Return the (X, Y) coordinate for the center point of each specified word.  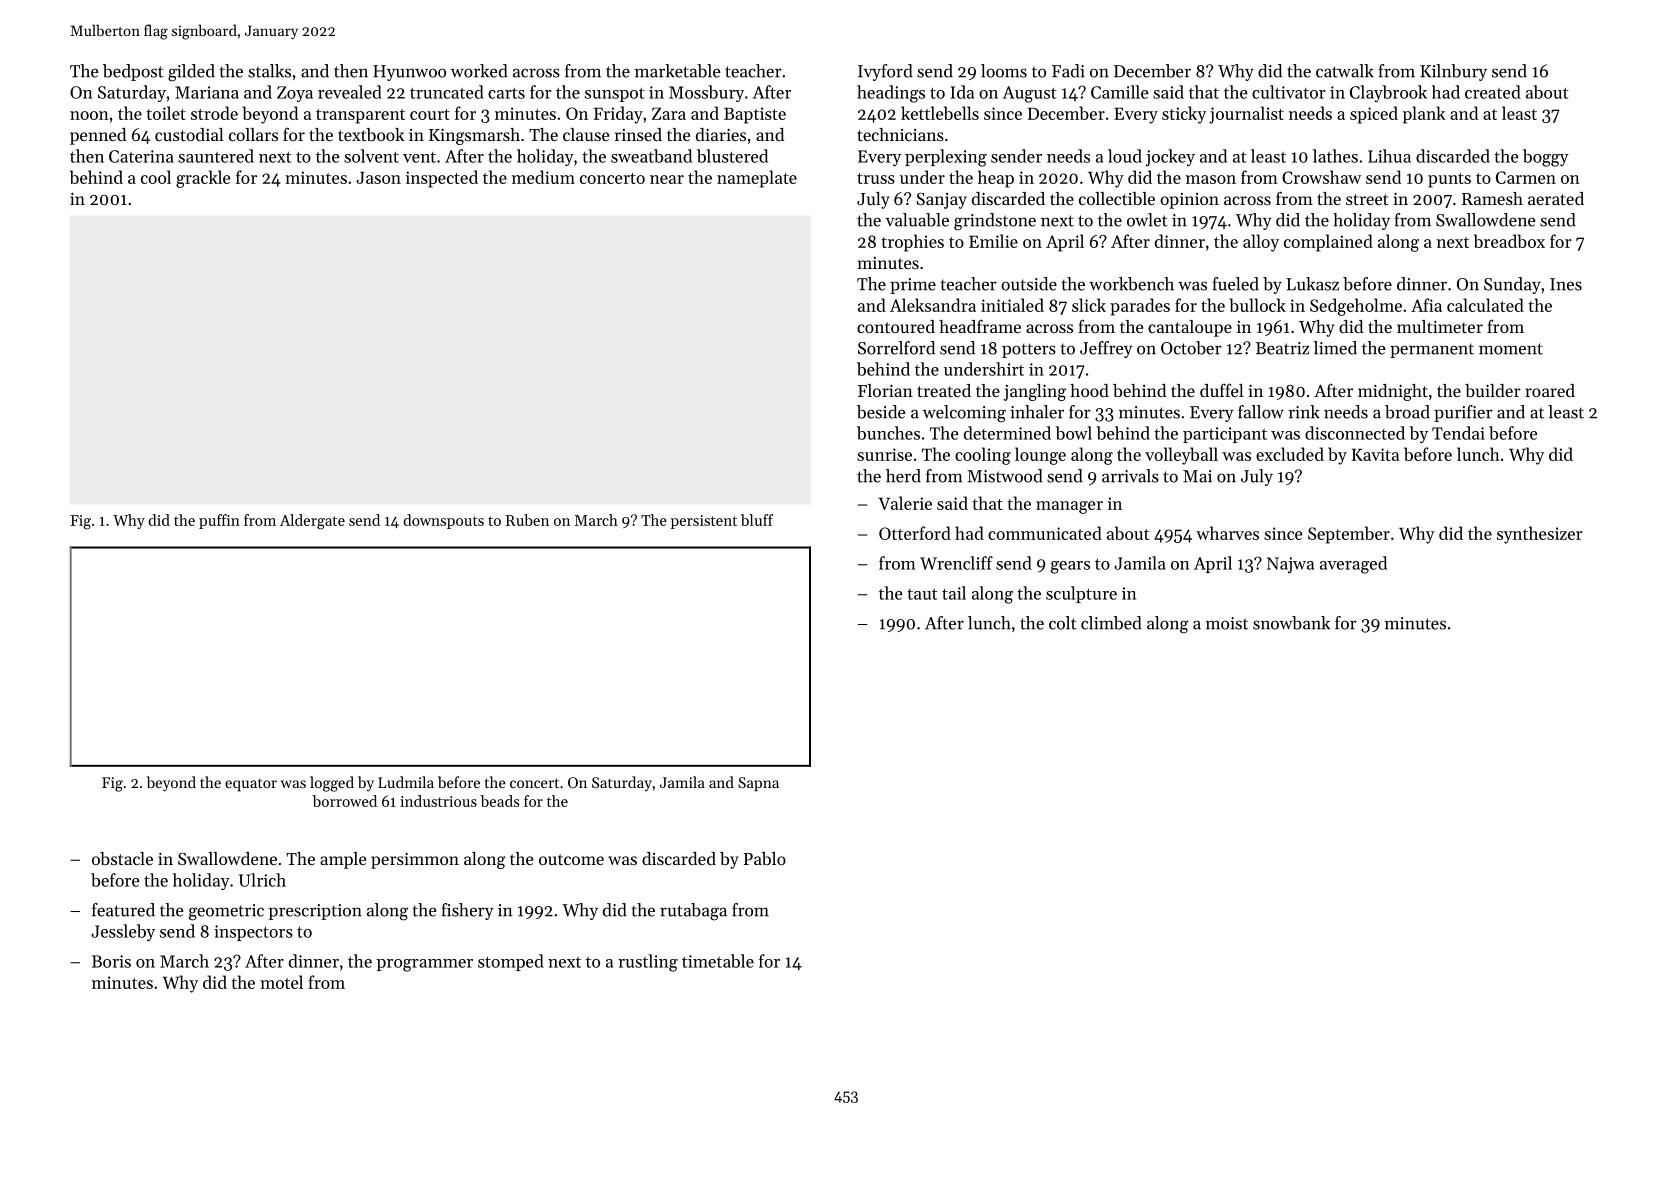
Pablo (764, 858)
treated (944, 390)
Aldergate (312, 522)
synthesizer (1540, 535)
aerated (1556, 198)
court (430, 114)
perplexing (946, 158)
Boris (111, 961)
